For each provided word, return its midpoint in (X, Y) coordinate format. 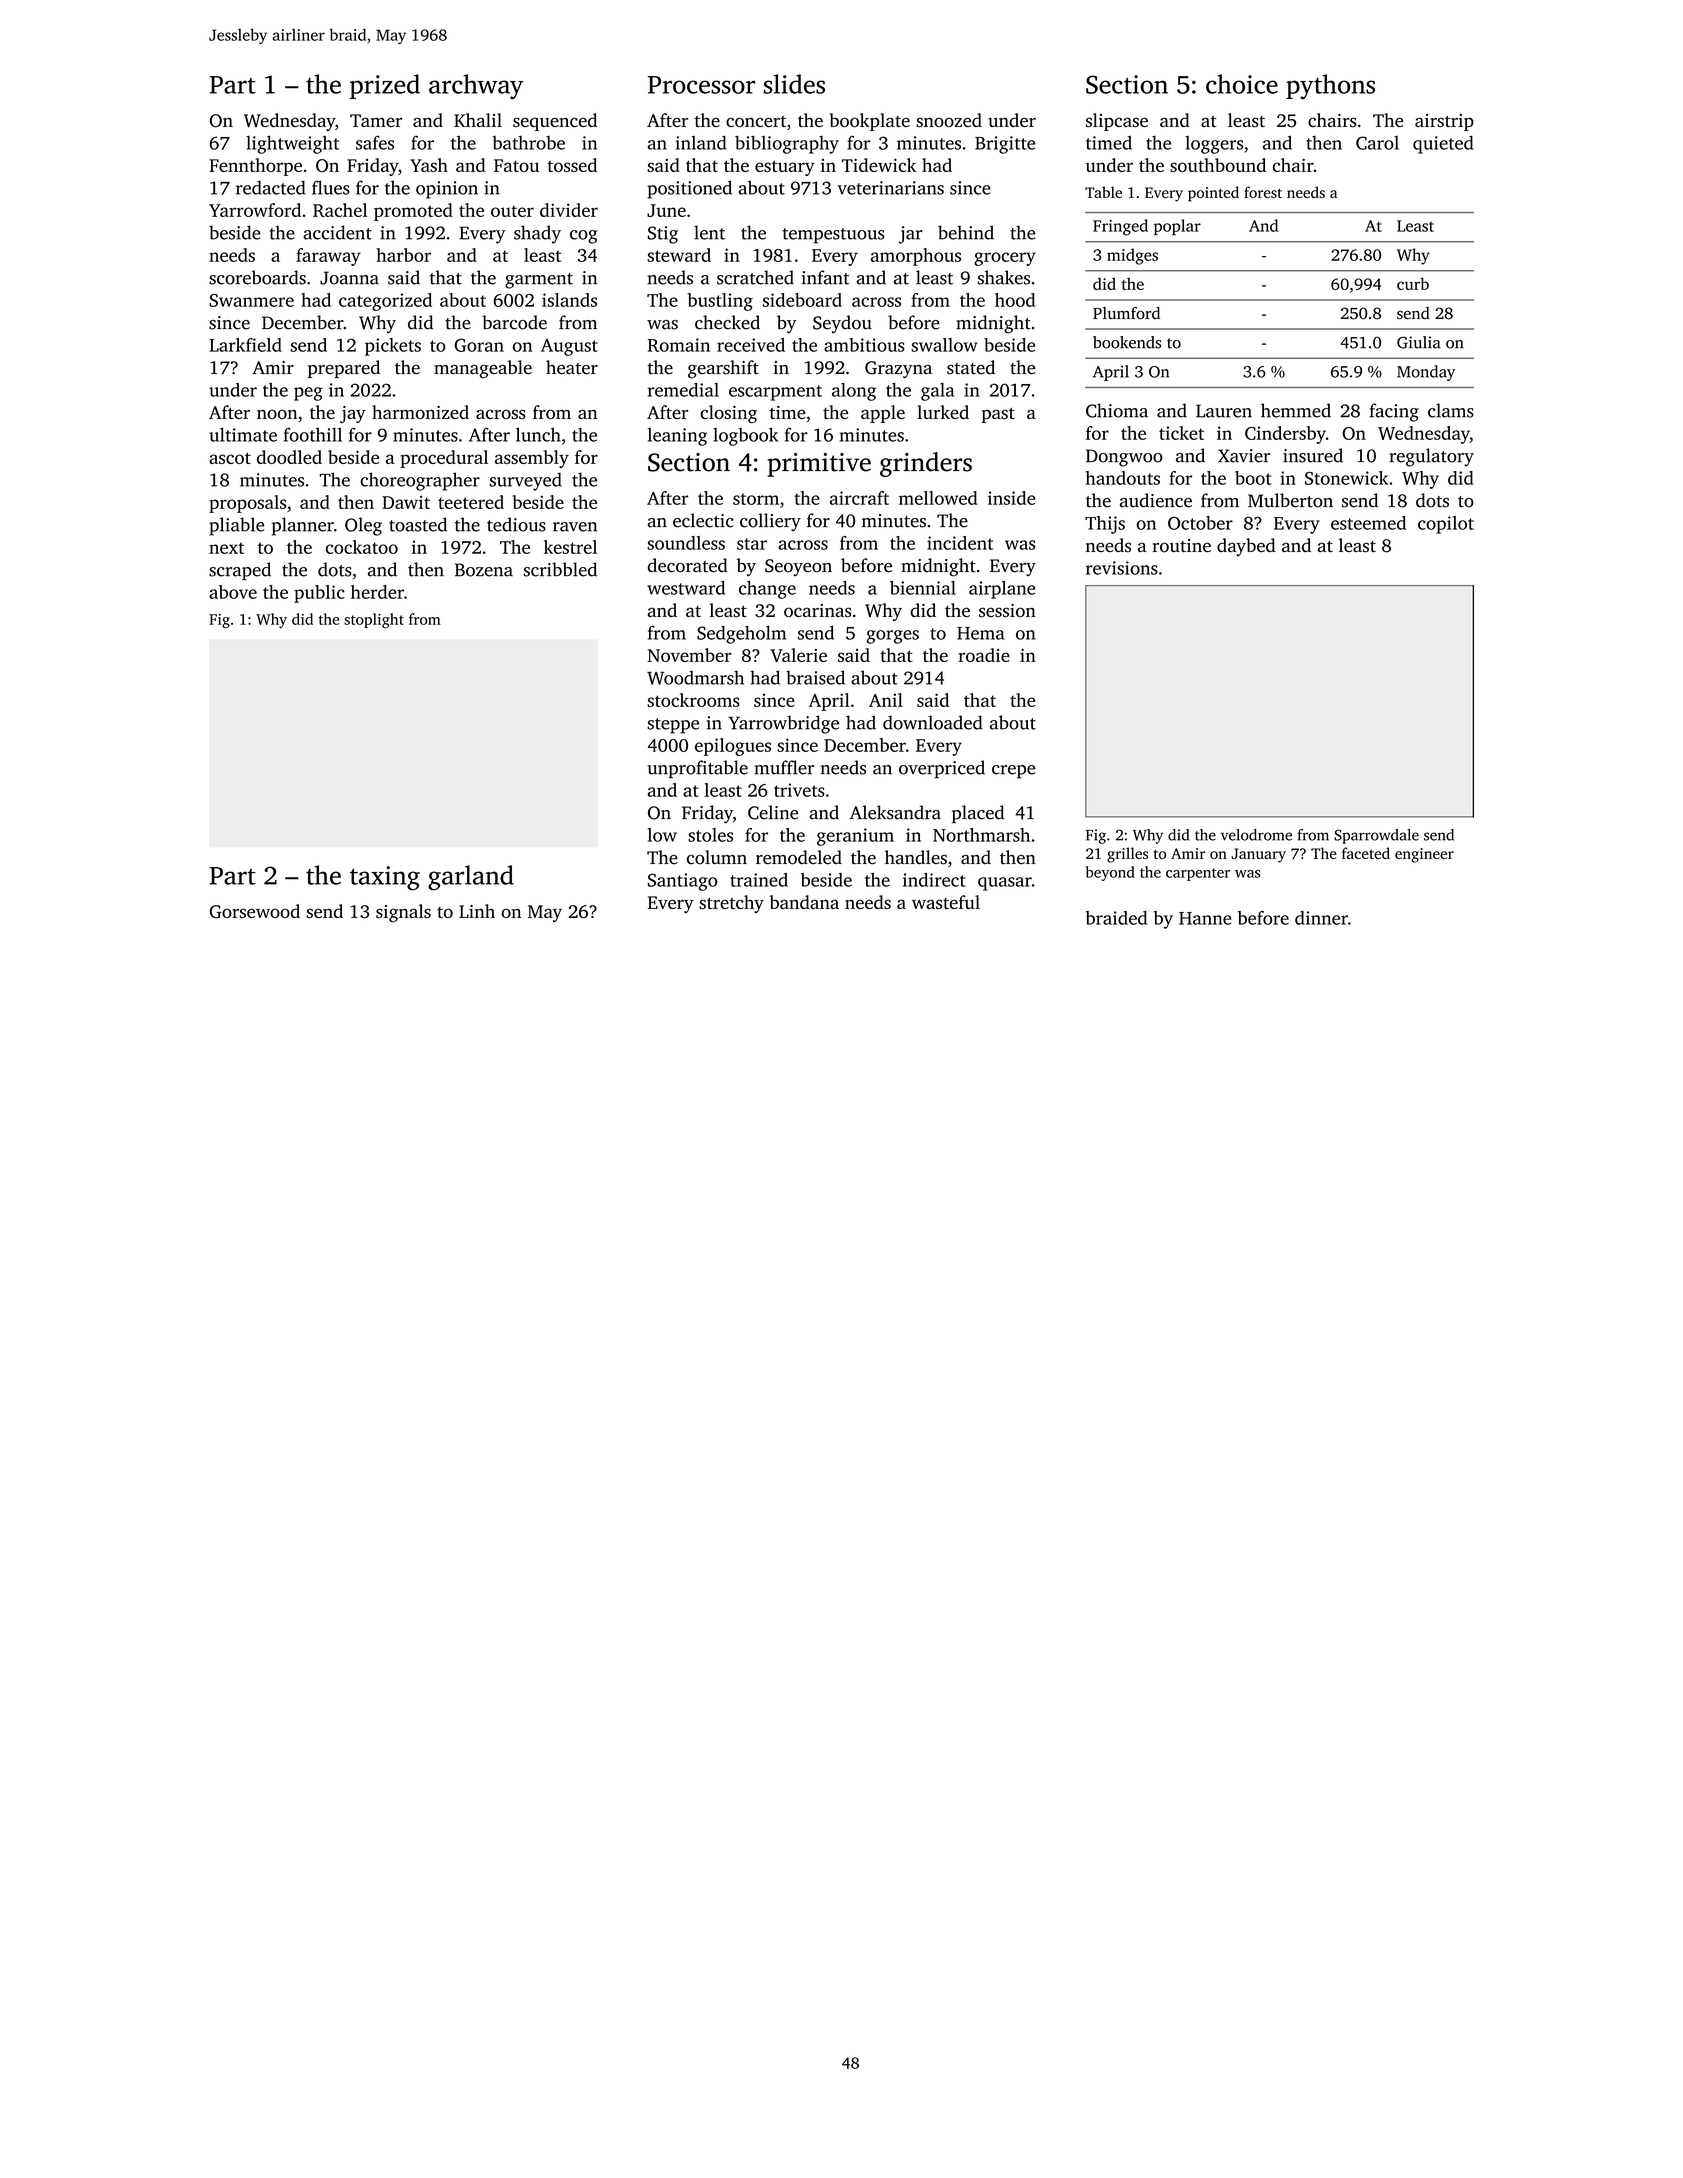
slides (794, 84)
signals (403, 913)
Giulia (1419, 342)
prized (385, 86)
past (998, 415)
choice (1242, 84)
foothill (313, 434)
